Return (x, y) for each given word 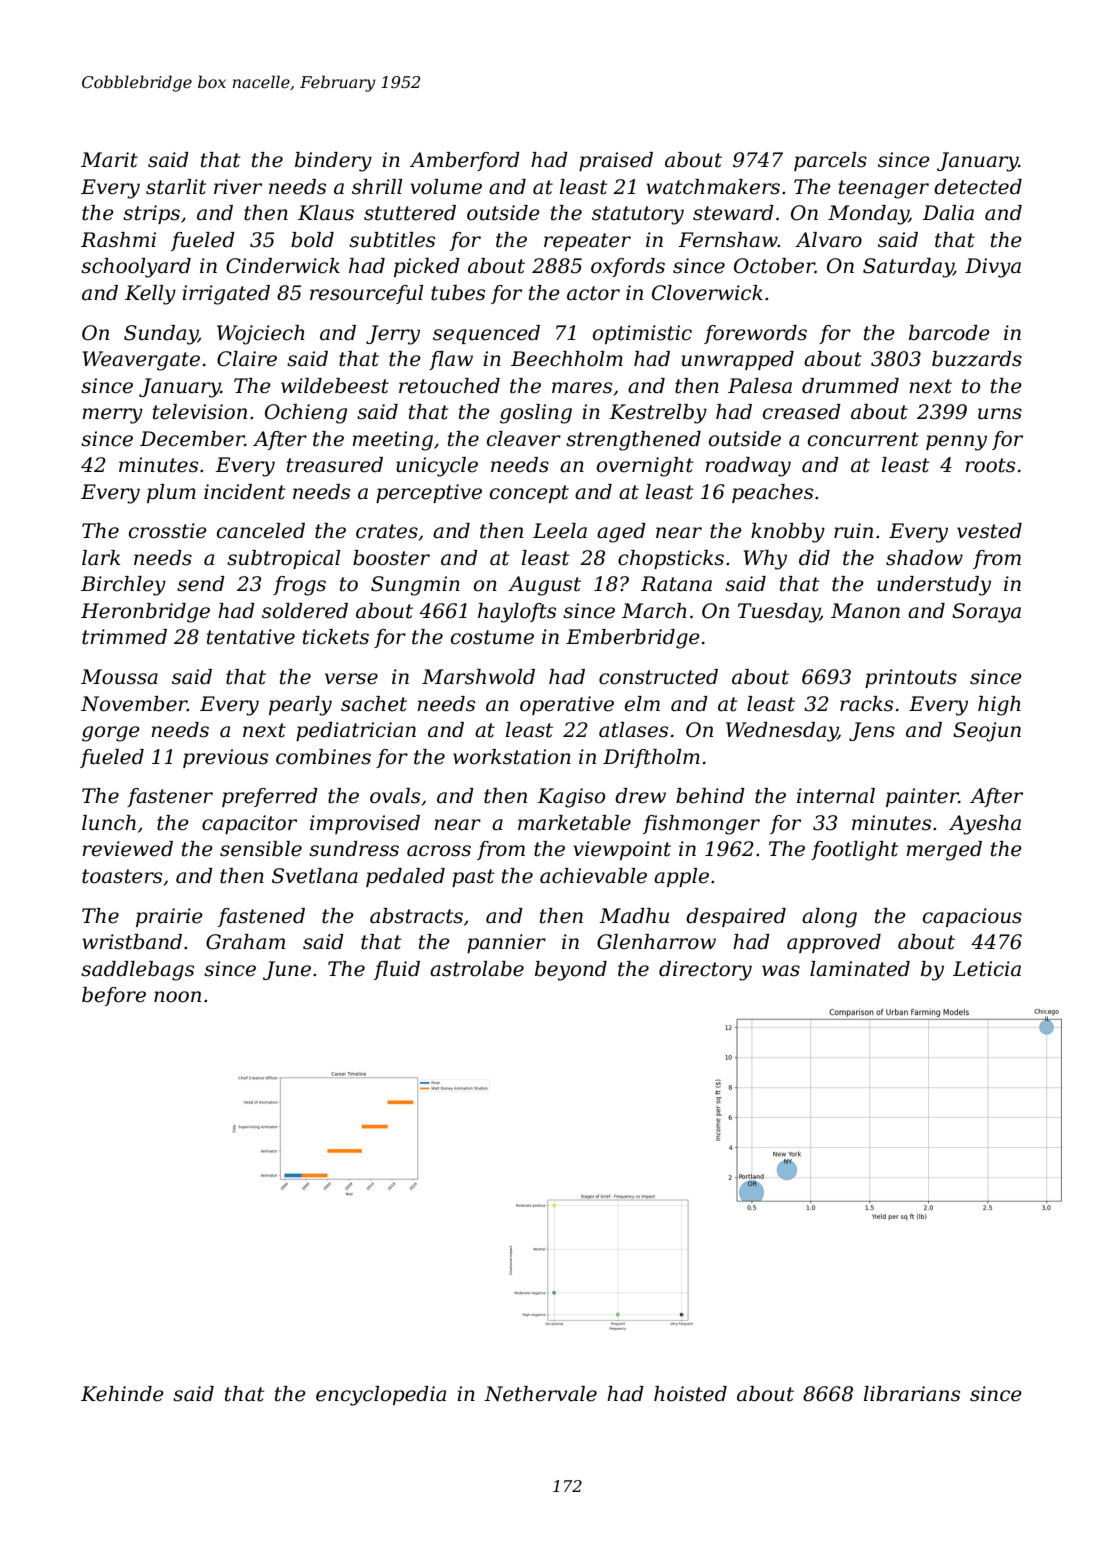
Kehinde (122, 1394)
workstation (512, 757)
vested (989, 531)
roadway (748, 467)
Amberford (465, 161)
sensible (261, 849)
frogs (299, 586)
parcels (830, 161)
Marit (109, 160)
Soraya (986, 613)
